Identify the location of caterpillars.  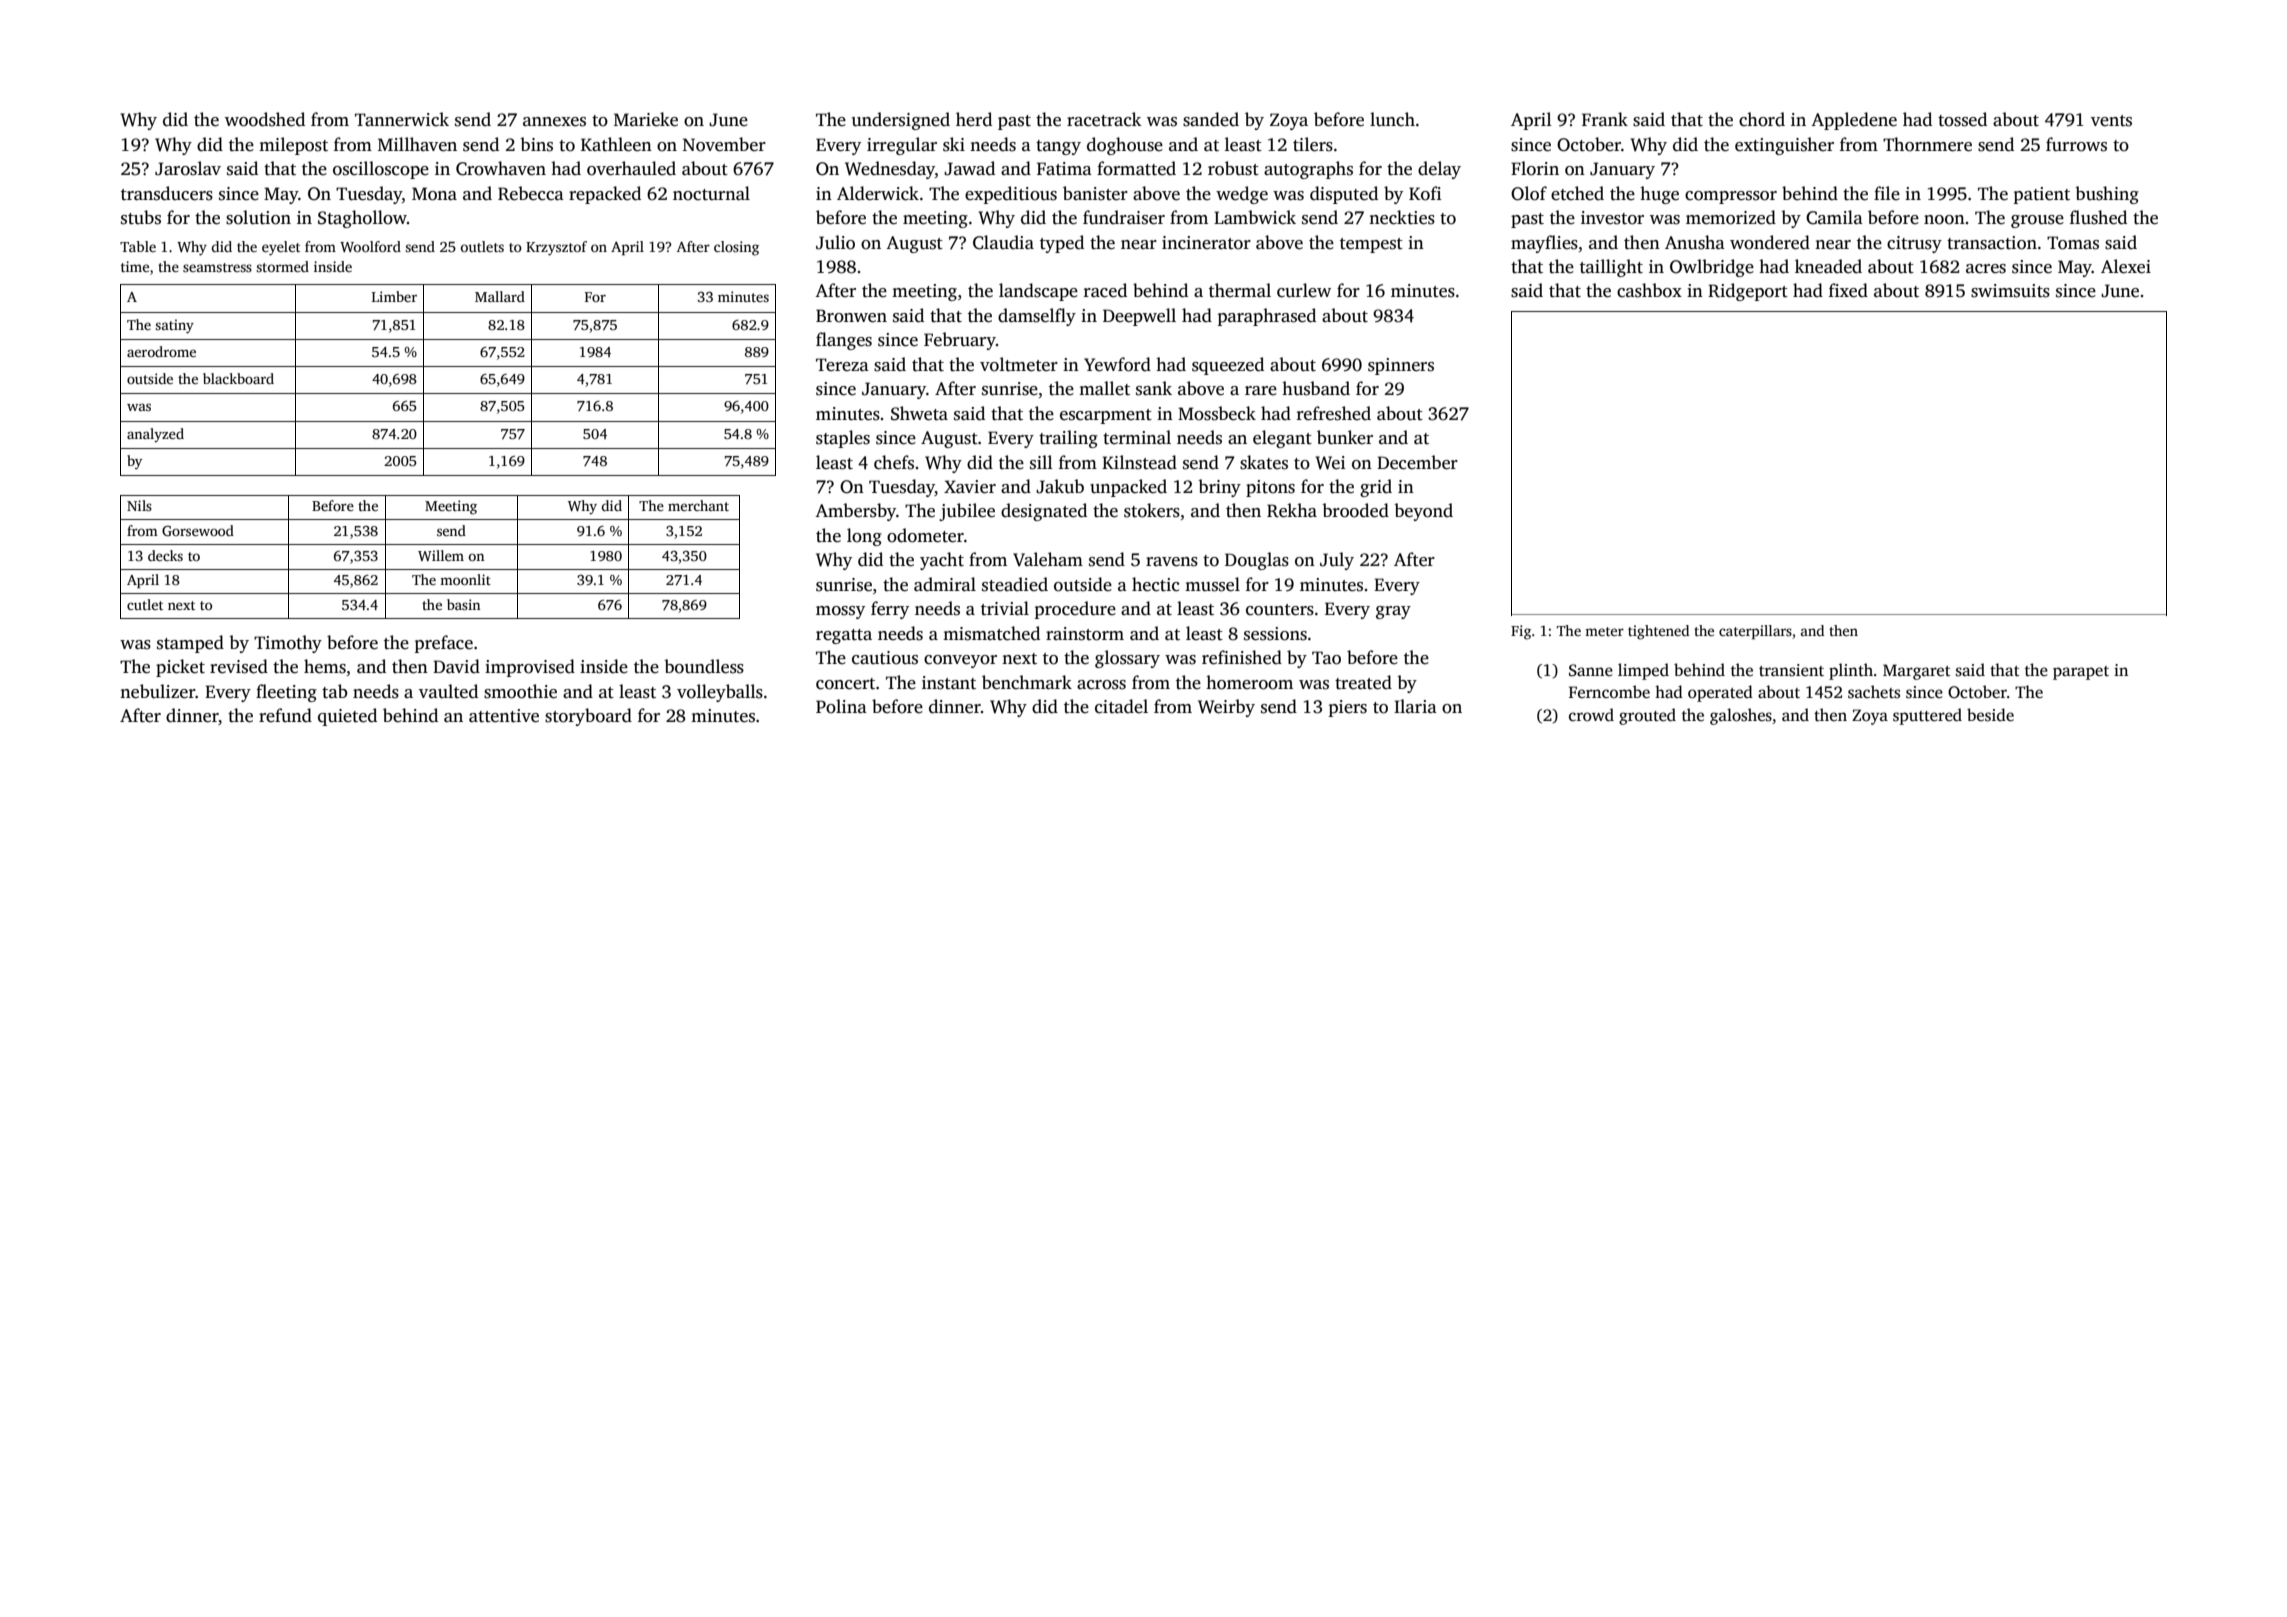
(1755, 632).
